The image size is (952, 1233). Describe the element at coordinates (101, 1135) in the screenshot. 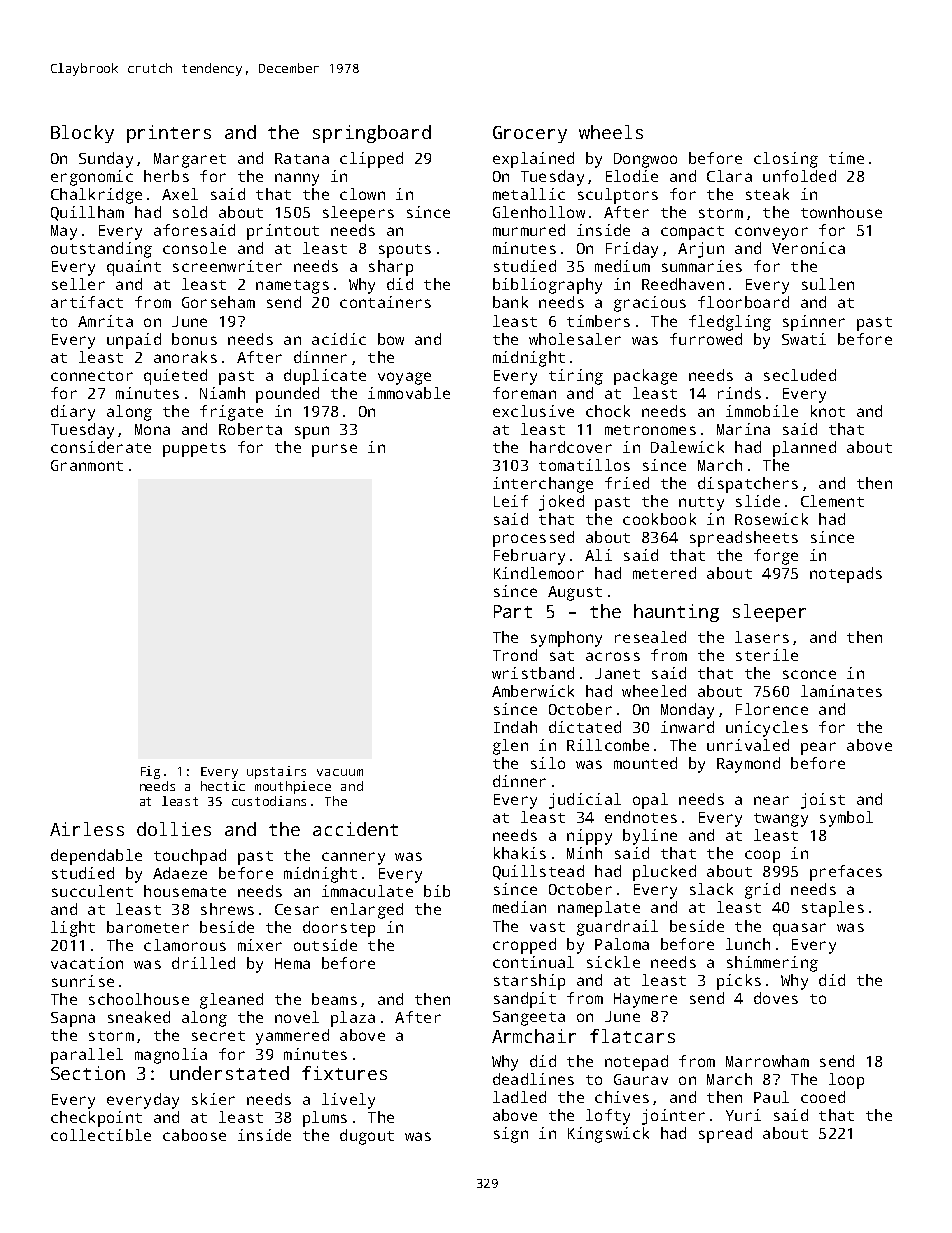

I see `collectible` at that location.
